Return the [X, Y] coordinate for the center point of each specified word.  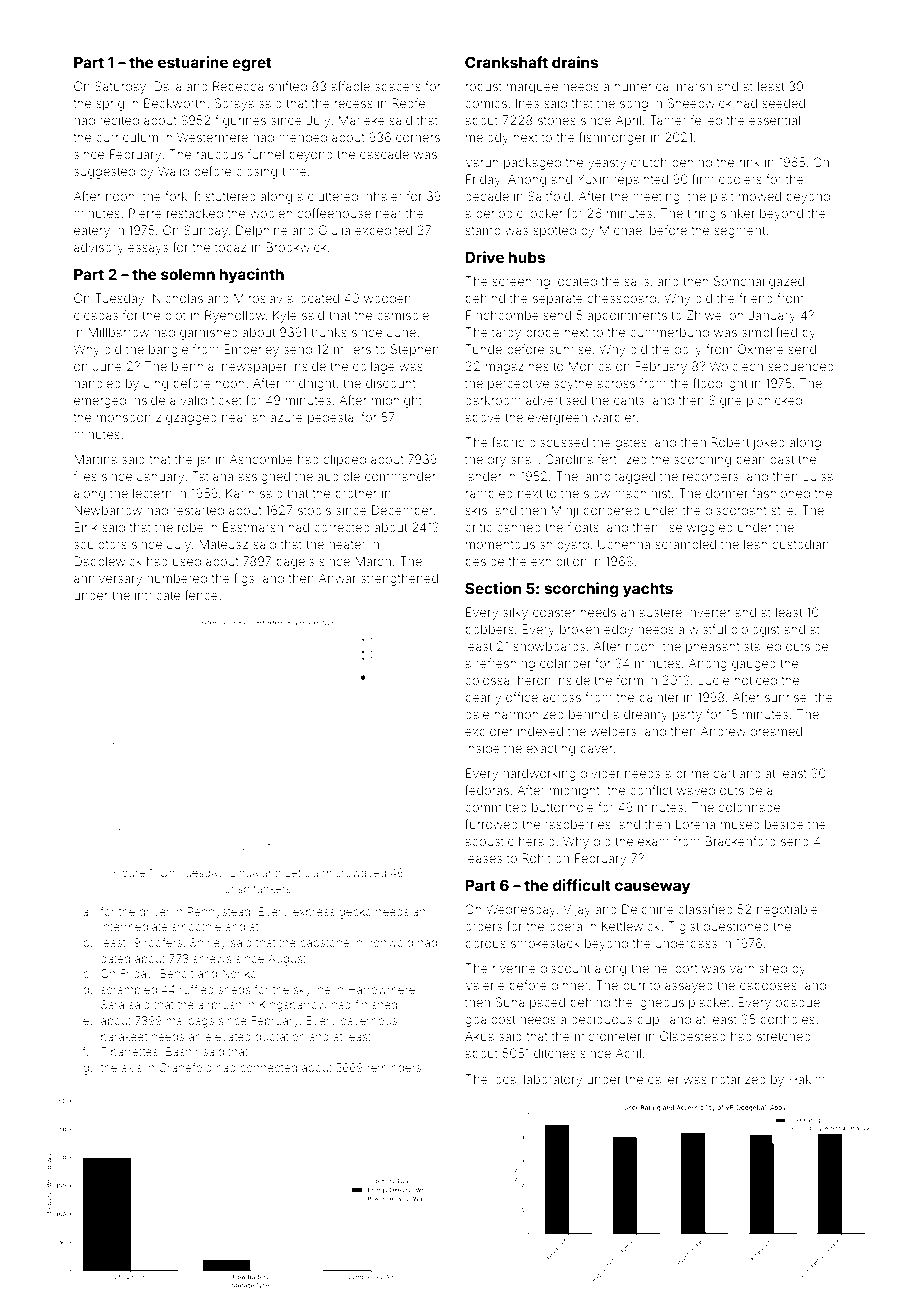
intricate [157, 595]
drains [575, 62]
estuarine [193, 62]
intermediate [134, 926]
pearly [483, 699]
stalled [762, 646]
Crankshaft [506, 62]
